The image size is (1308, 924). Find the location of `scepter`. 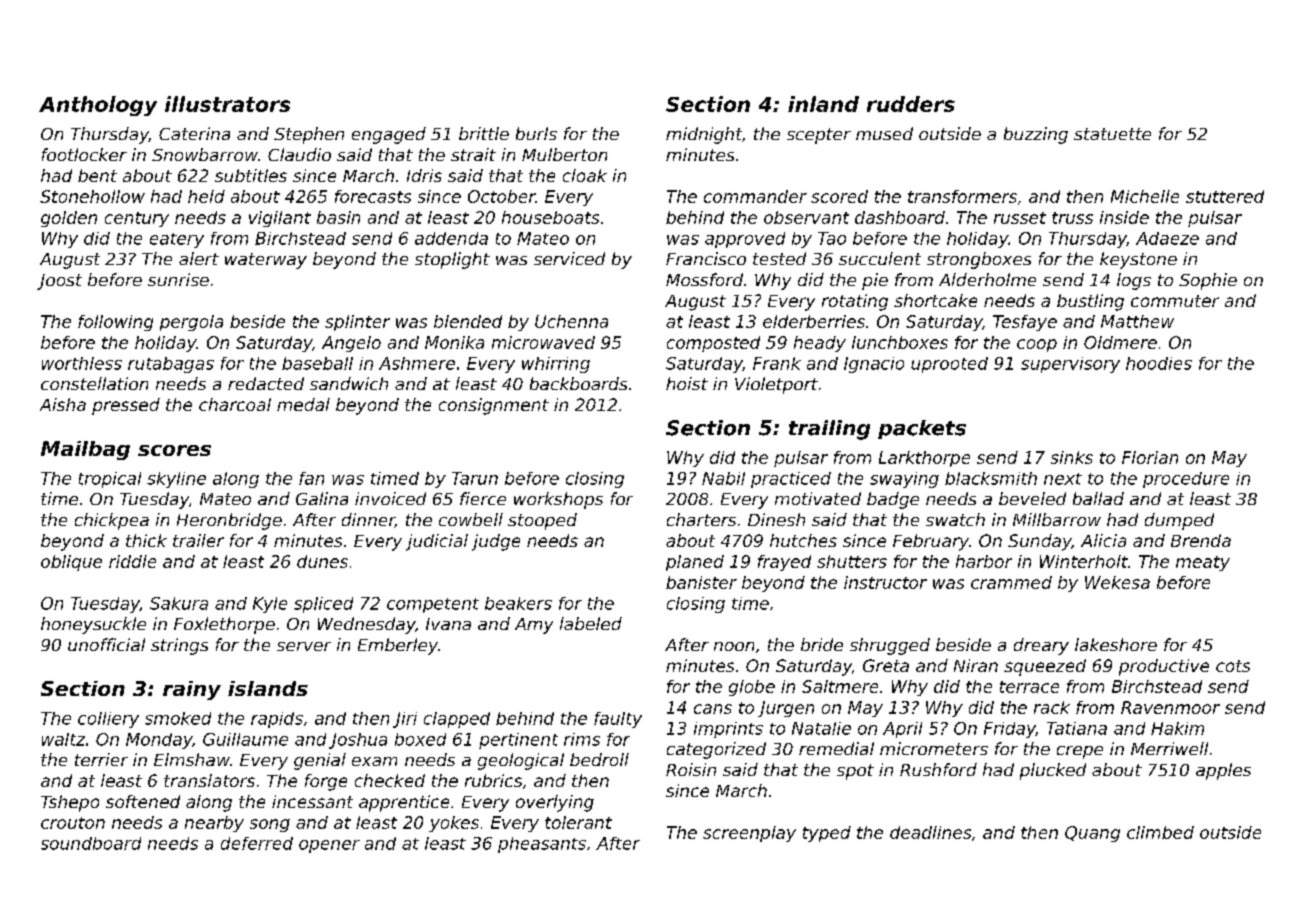

scepter is located at coordinates (819, 136).
